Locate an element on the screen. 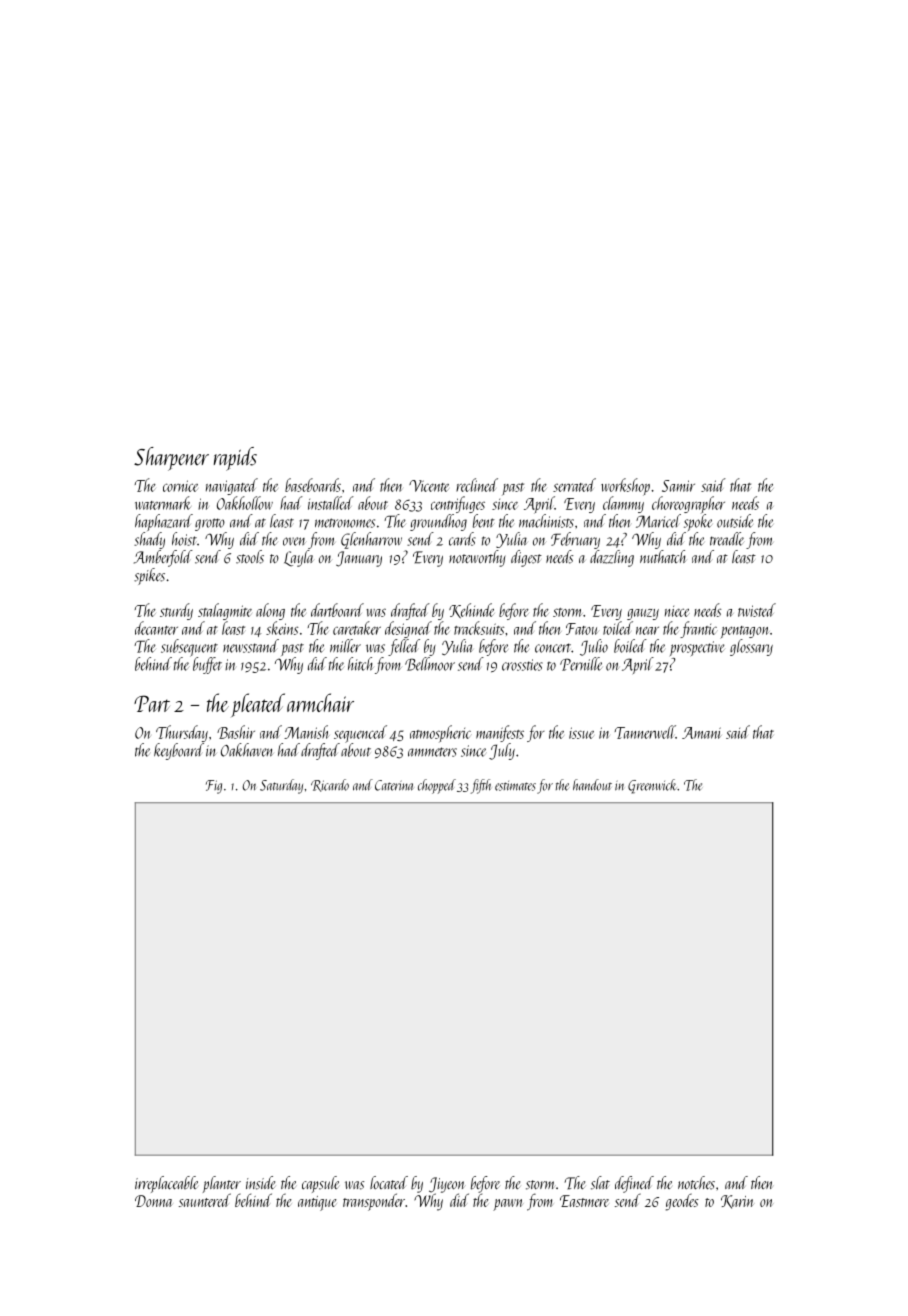 The image size is (908, 1316). Samir is located at coordinates (678, 486).
